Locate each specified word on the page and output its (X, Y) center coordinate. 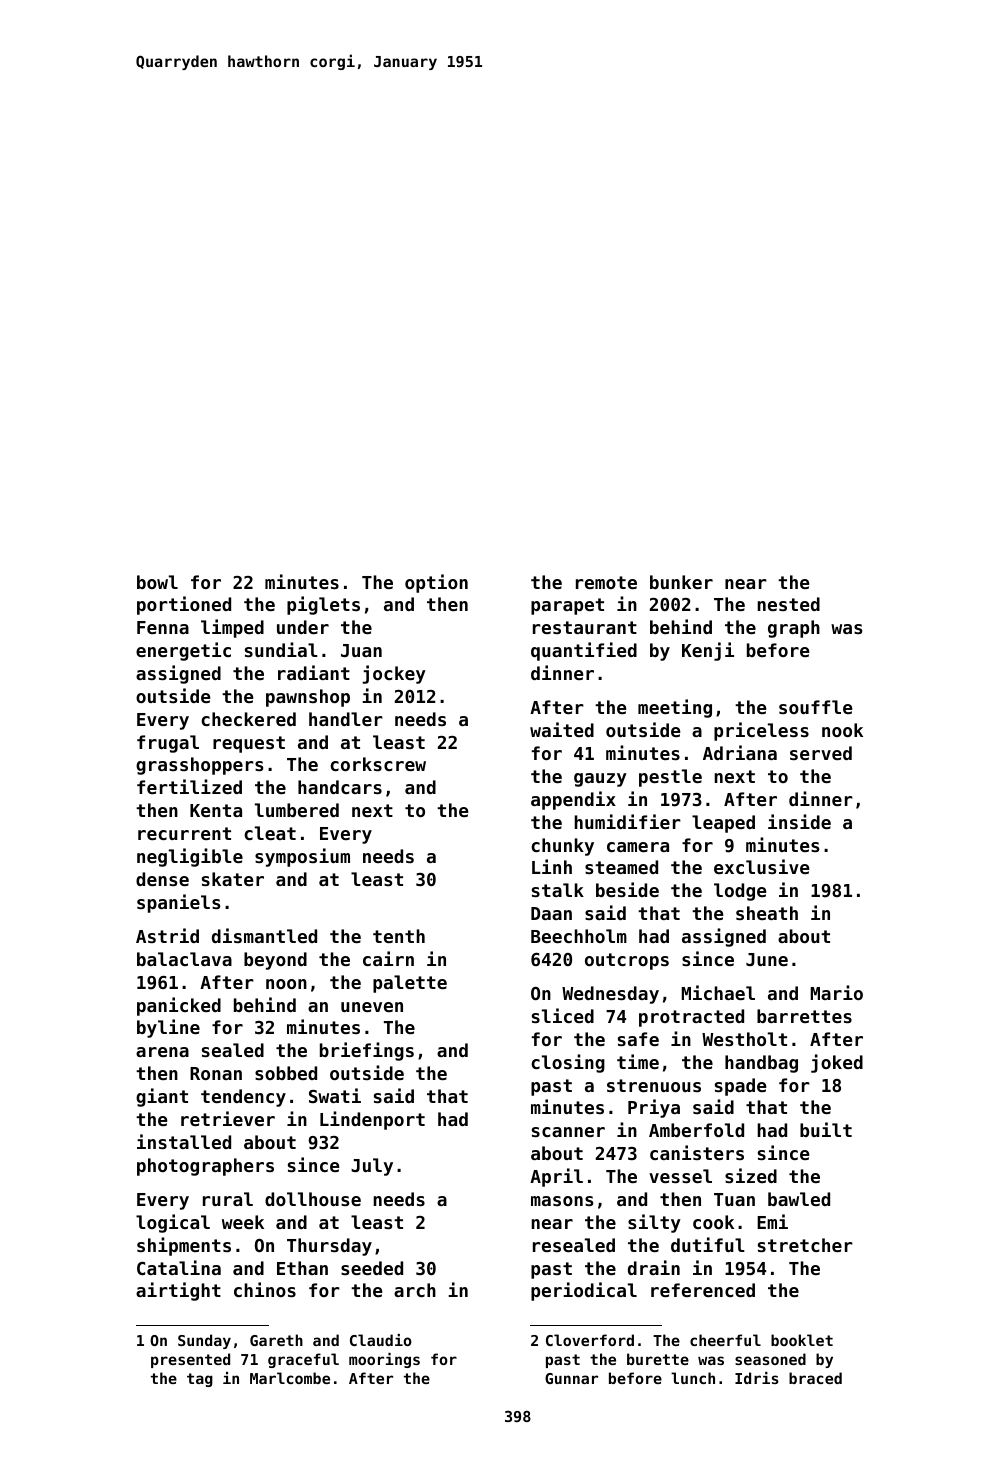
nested (788, 604)
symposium (302, 857)
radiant (314, 672)
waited (562, 729)
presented (190, 1360)
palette (410, 984)
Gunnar (571, 1378)
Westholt (744, 1039)
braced (815, 1378)
